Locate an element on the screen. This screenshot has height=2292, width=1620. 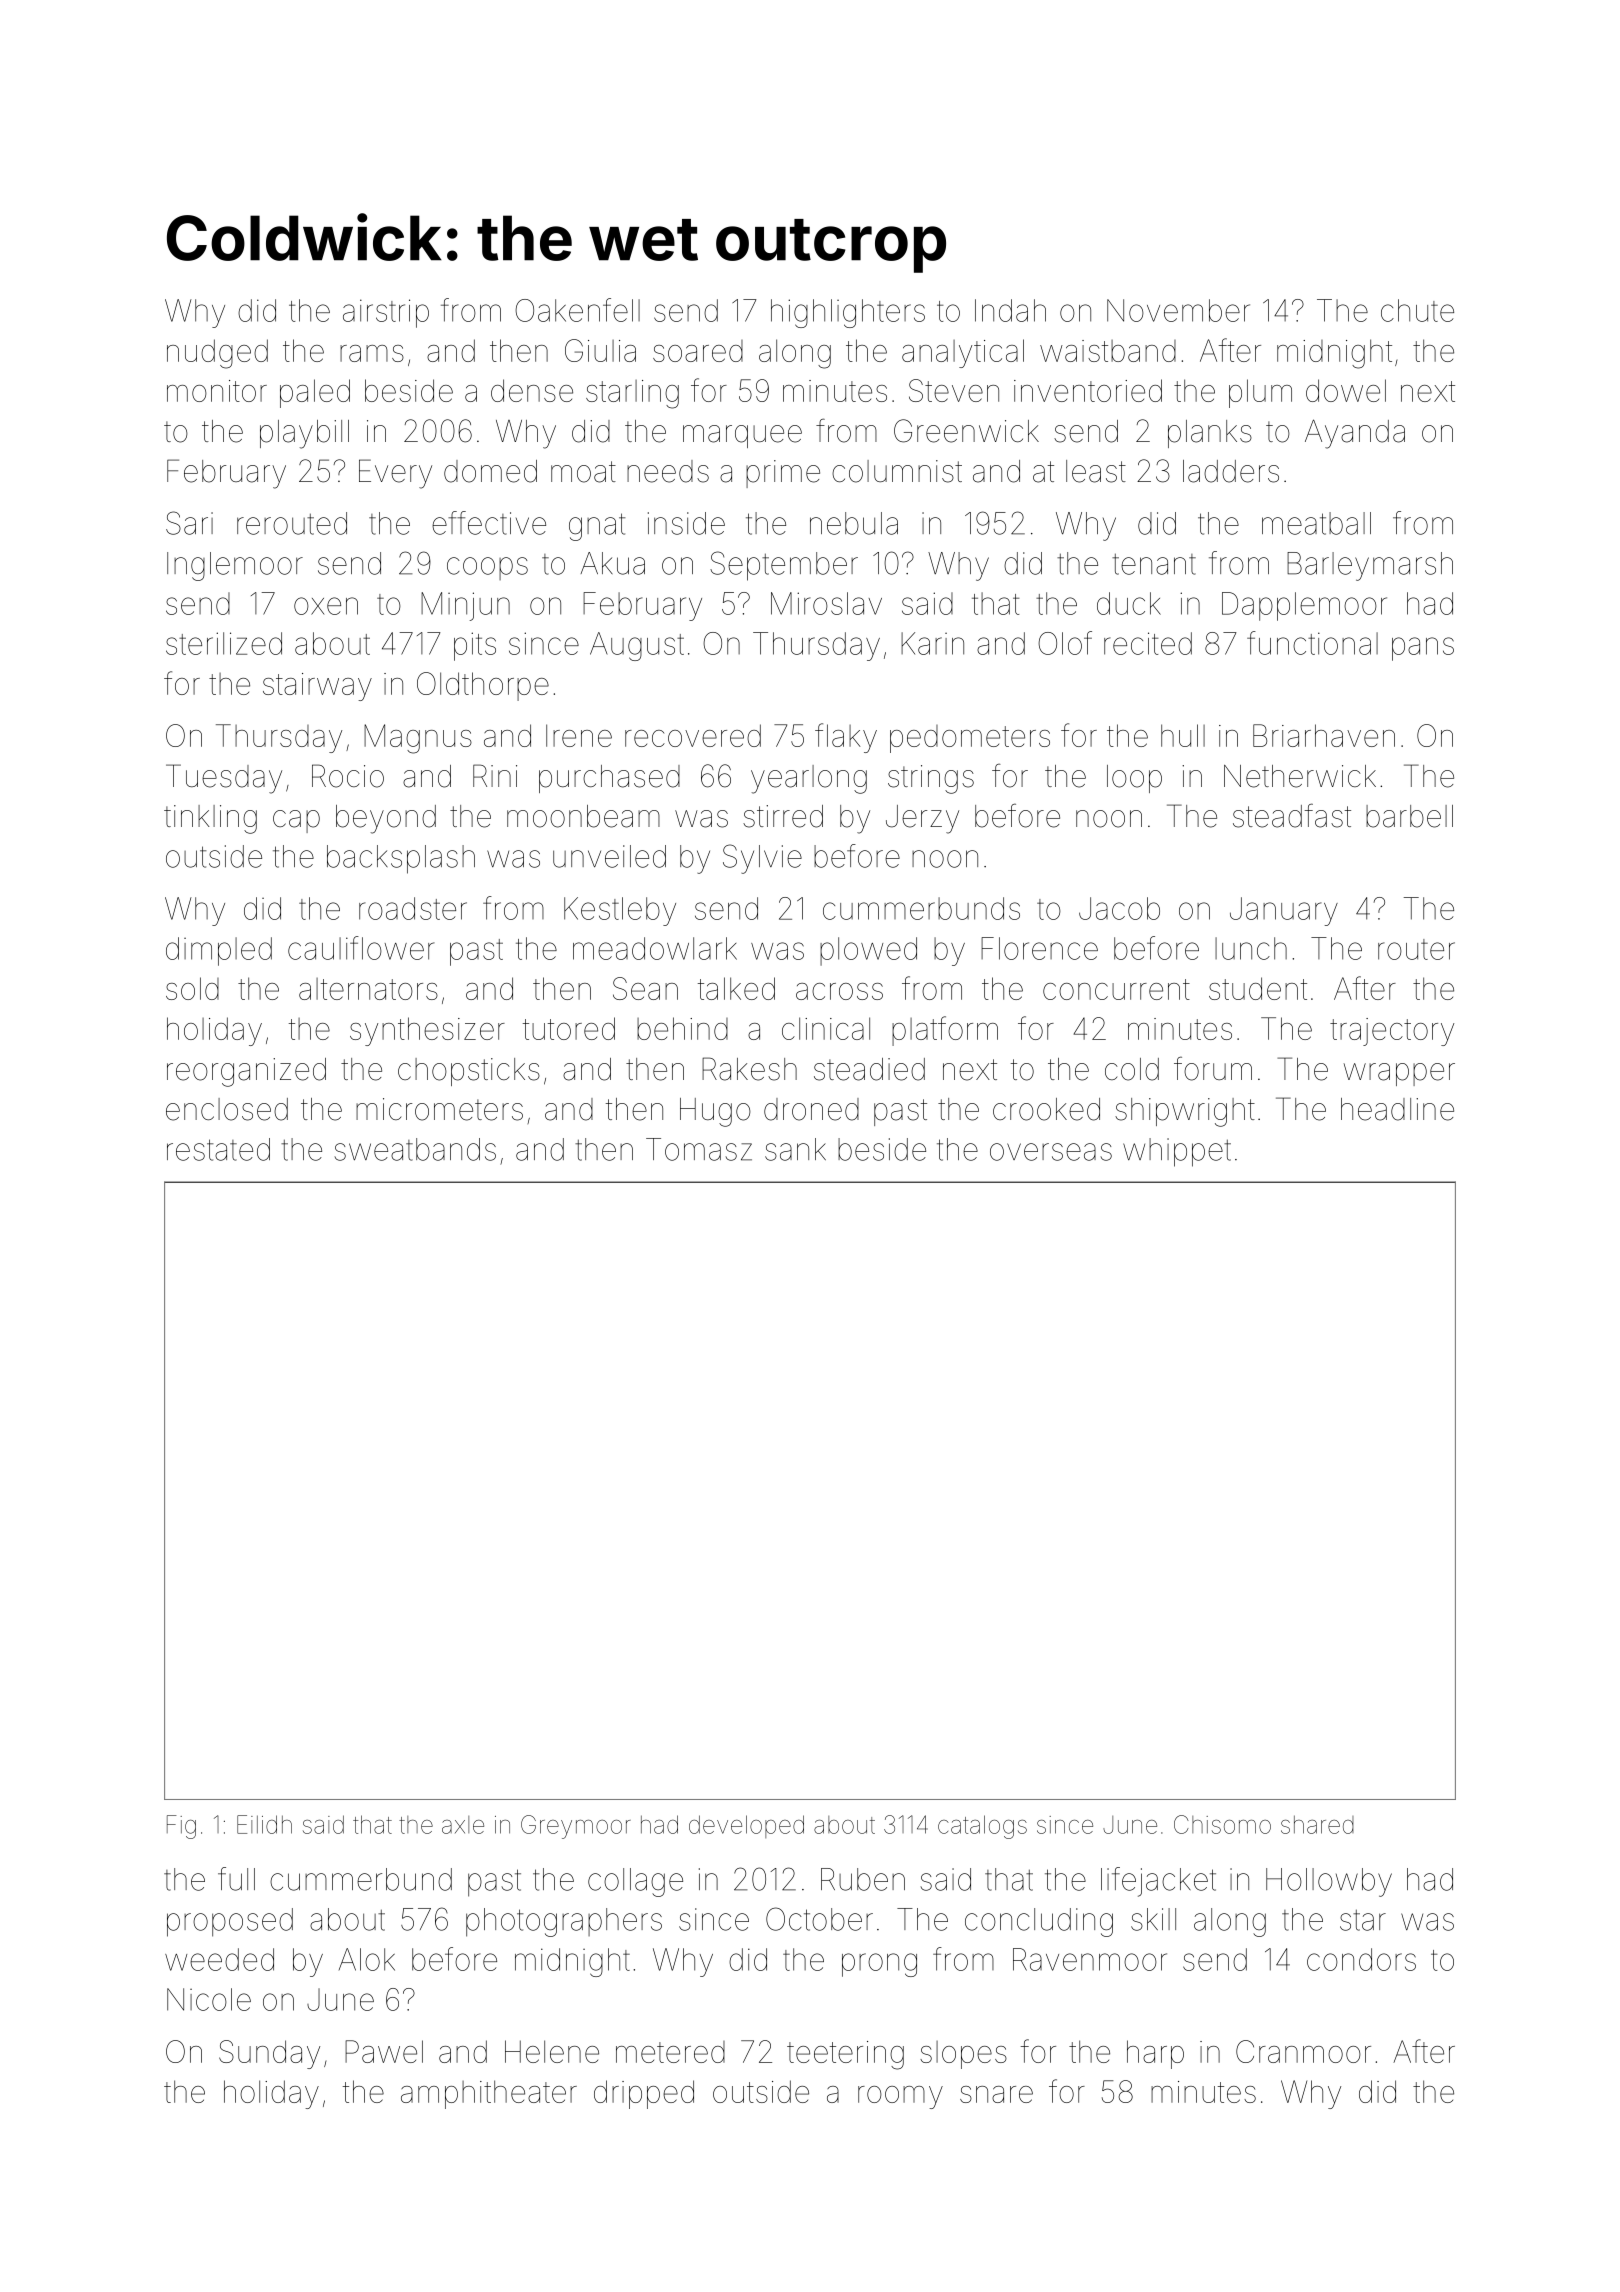
airstrip is located at coordinates (386, 313).
